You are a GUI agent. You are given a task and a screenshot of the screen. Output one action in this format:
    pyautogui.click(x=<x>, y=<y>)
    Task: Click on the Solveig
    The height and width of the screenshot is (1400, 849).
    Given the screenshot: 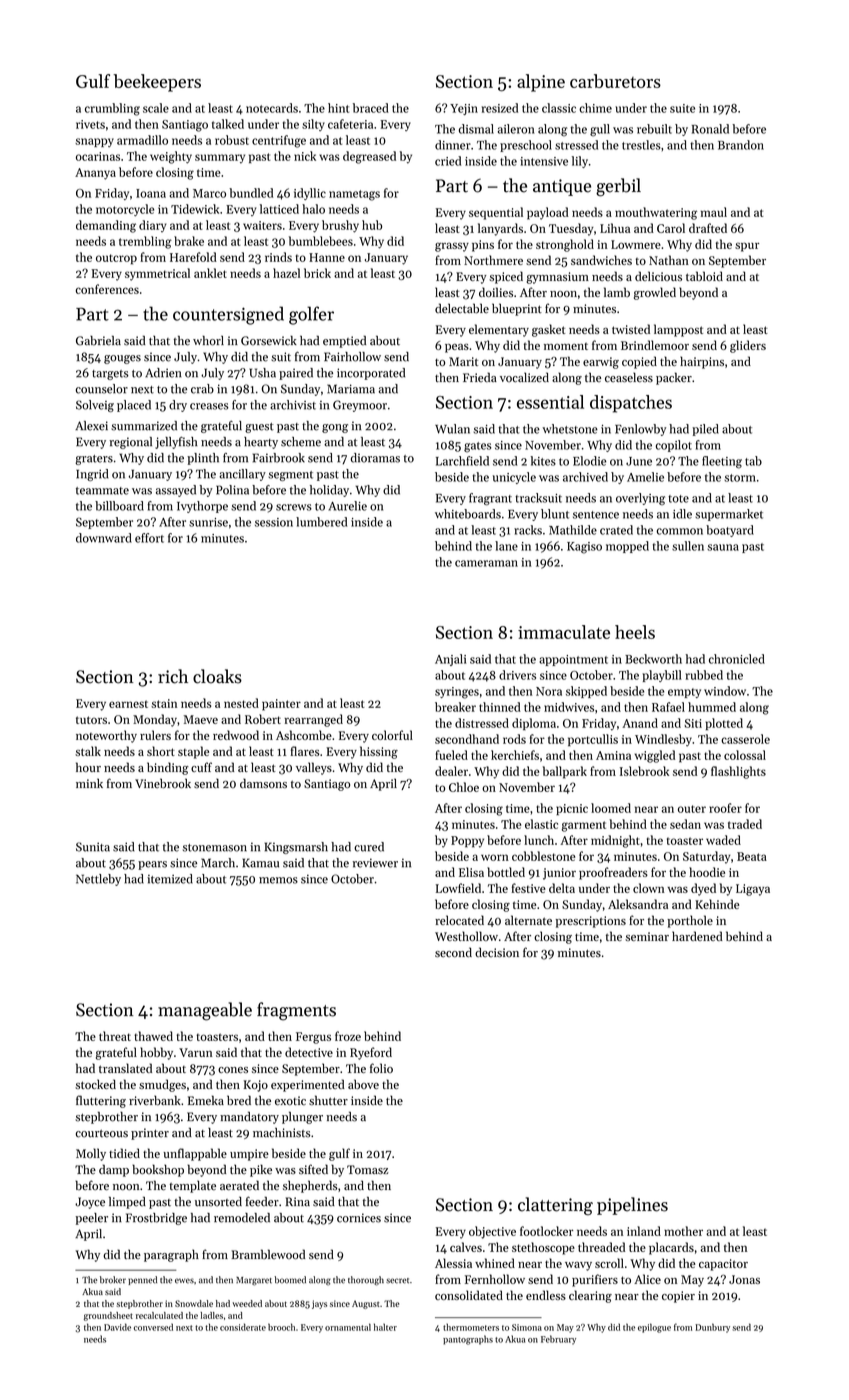 What is the action you would take?
    pyautogui.click(x=95, y=406)
